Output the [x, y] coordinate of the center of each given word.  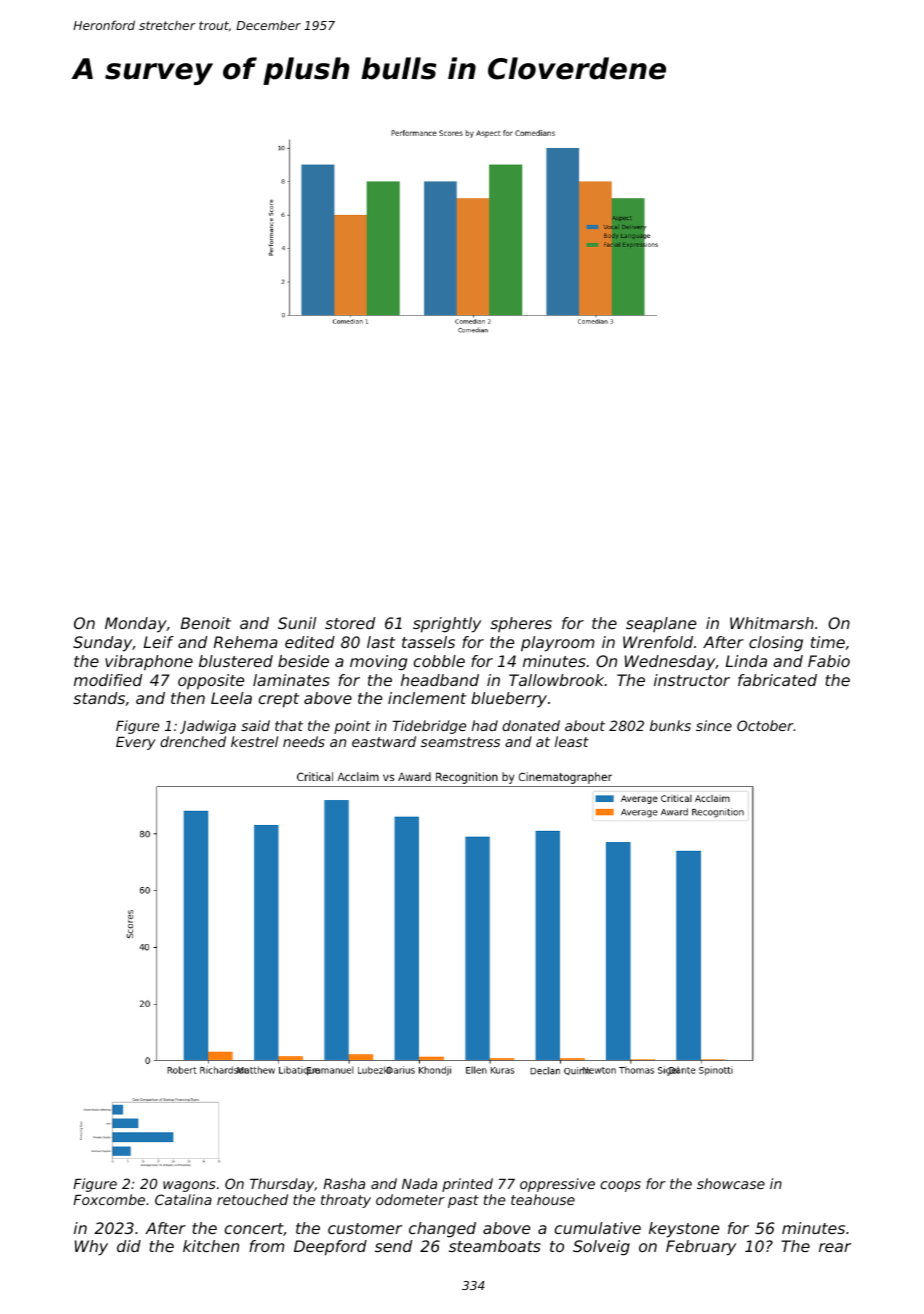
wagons [189, 1186]
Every [136, 743]
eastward [384, 741]
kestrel [254, 741]
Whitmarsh [772, 623]
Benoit [206, 623]
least [572, 741]
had [485, 725]
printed [467, 1185]
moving [378, 663]
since [714, 725]
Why [91, 1248]
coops [620, 1186]
